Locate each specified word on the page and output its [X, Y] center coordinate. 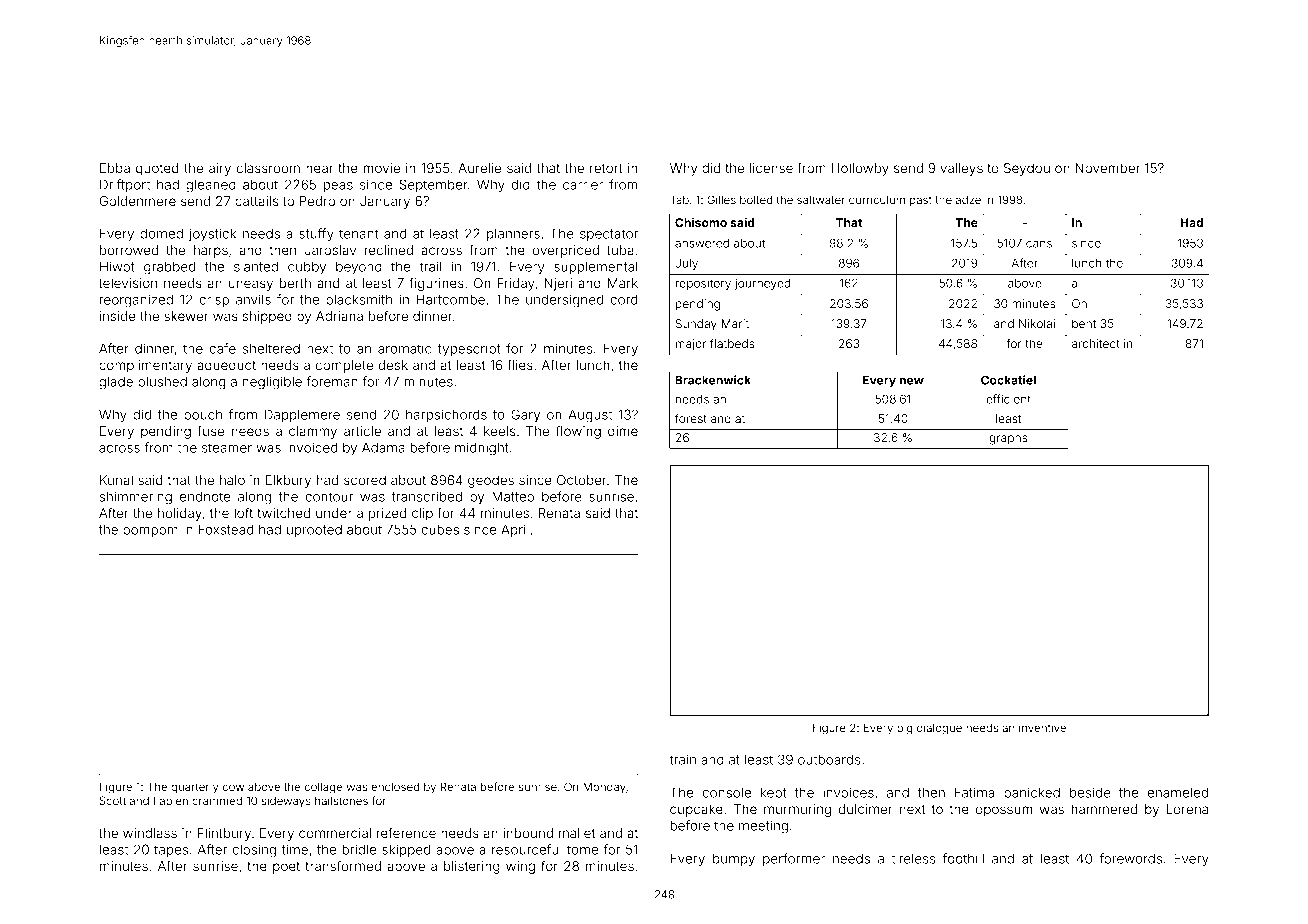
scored [365, 480]
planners [513, 235]
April [515, 530]
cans [1039, 244]
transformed [343, 865]
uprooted [314, 531]
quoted [157, 169]
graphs [1008, 439]
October [582, 480]
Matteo [513, 496]
